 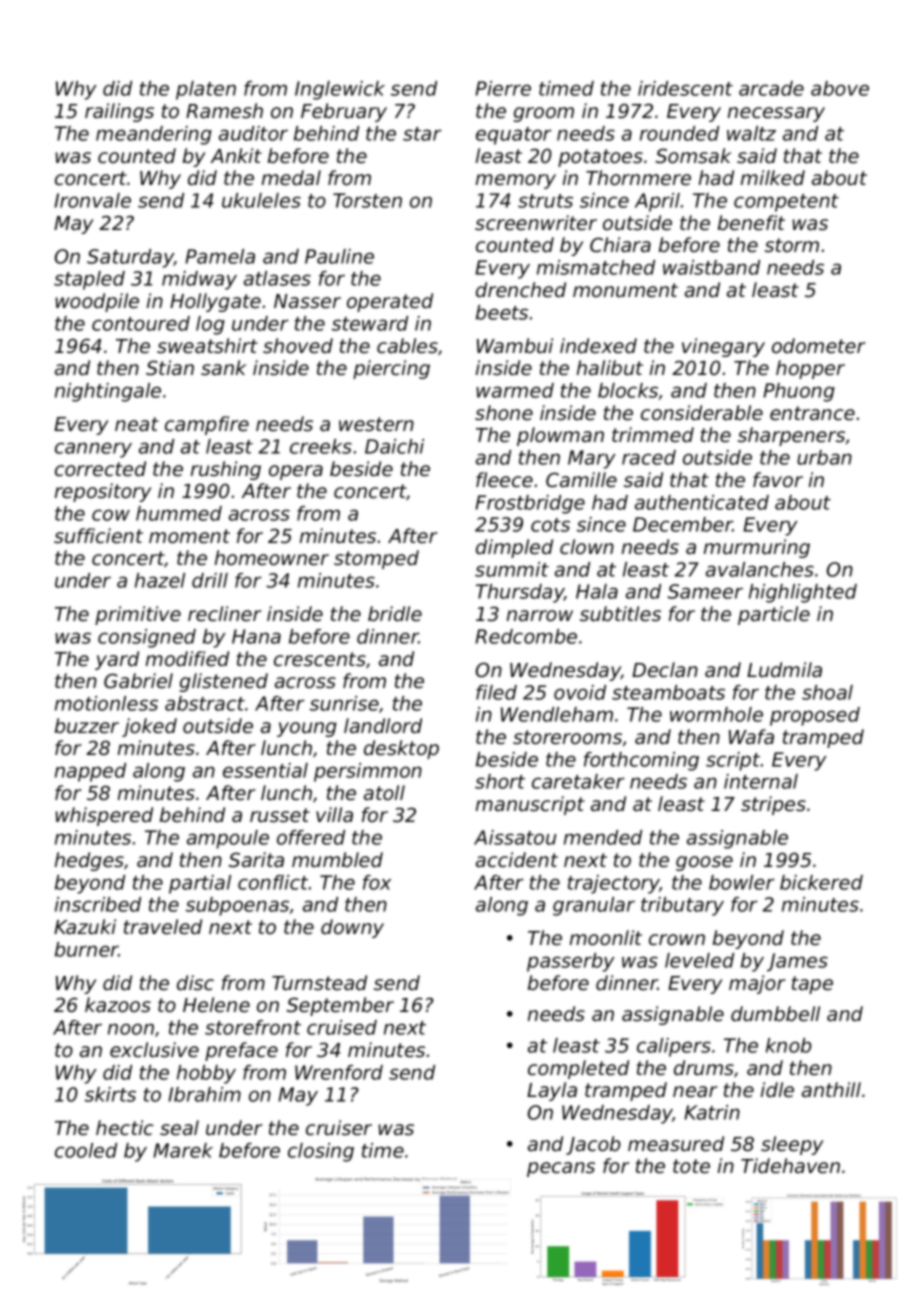 I want to click on essential, so click(x=265, y=770).
